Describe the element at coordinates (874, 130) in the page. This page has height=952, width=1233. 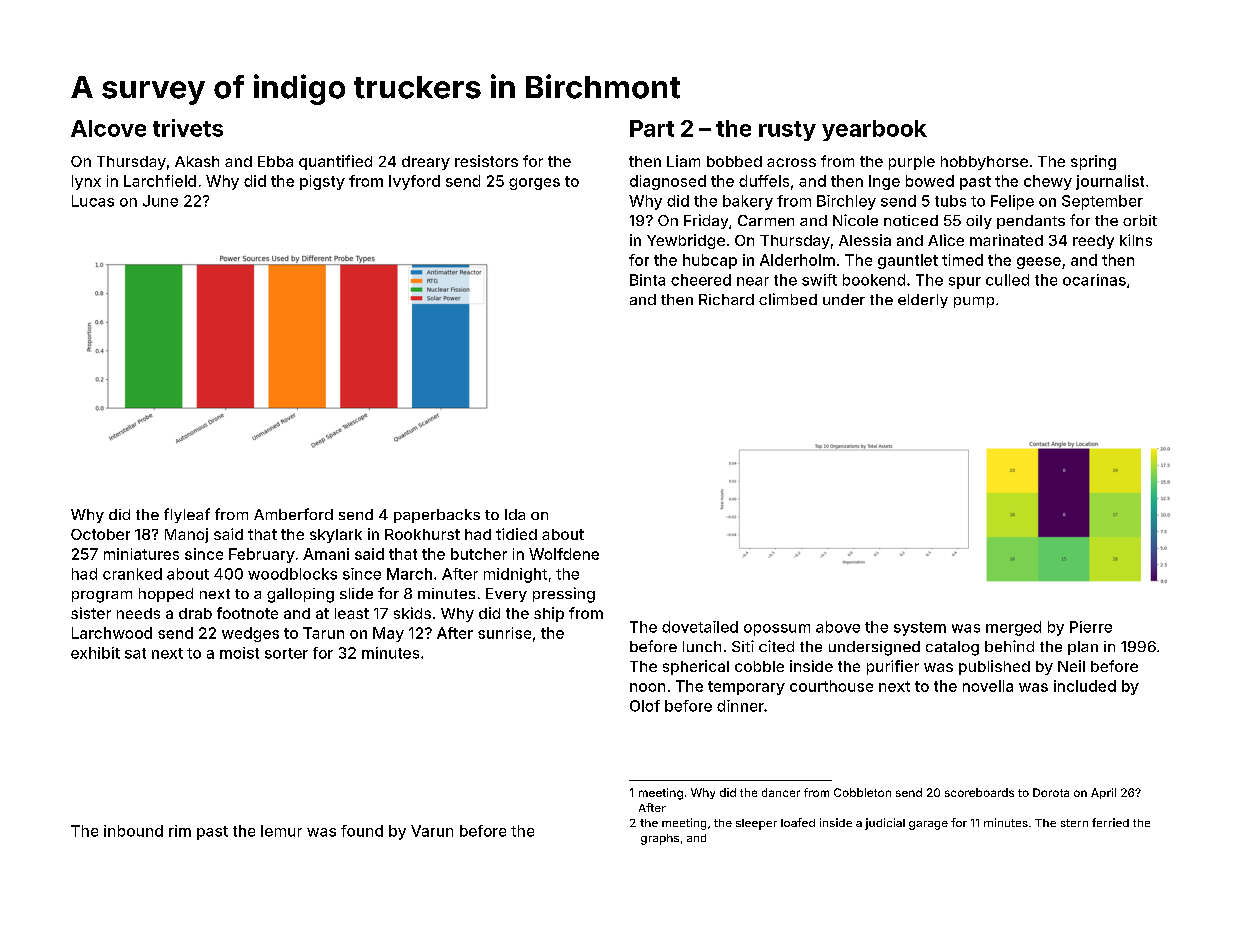
I see `yearbook` at that location.
